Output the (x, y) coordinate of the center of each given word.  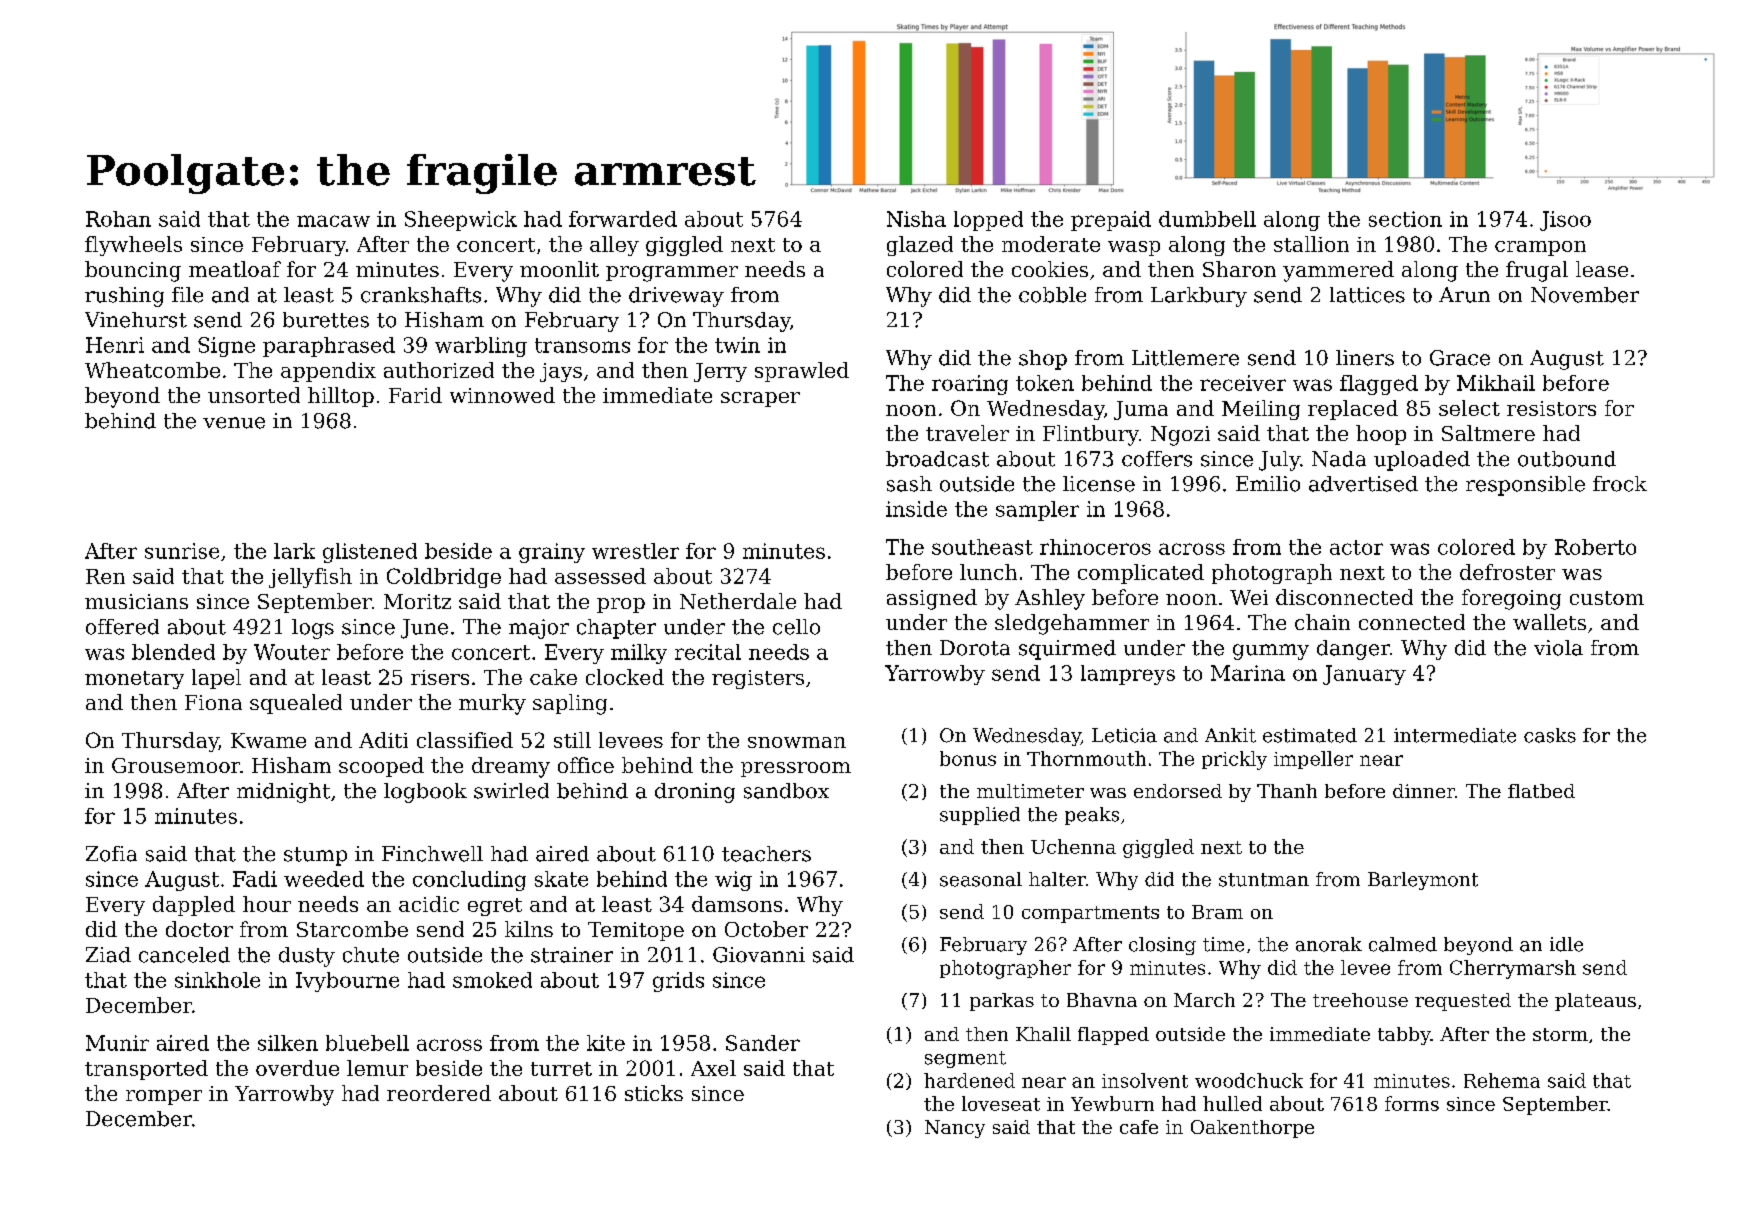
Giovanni (759, 955)
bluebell (367, 1043)
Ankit (1230, 735)
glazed (920, 246)
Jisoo (1565, 221)
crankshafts (421, 295)
